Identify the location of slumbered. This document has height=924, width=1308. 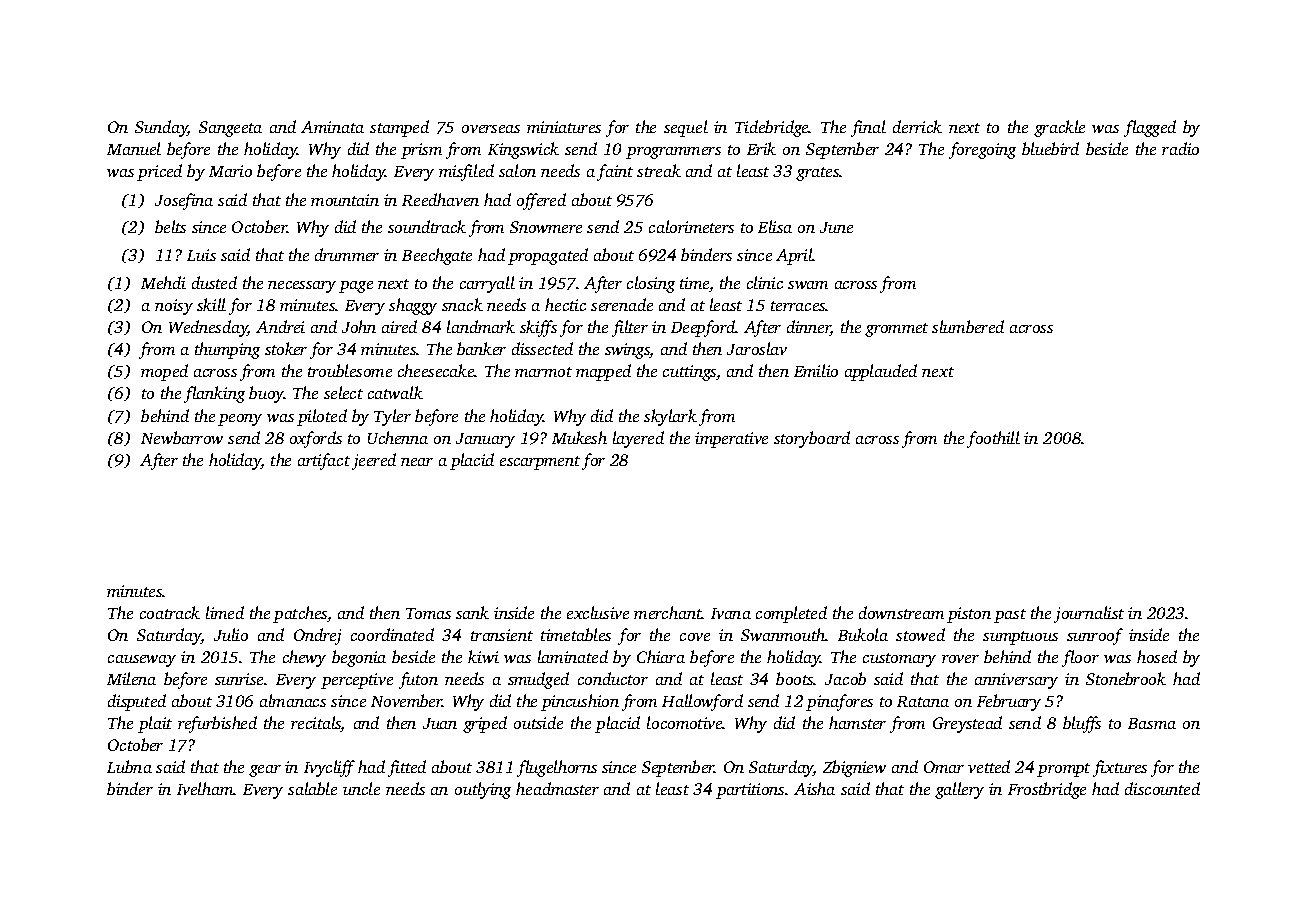
(968, 326).
